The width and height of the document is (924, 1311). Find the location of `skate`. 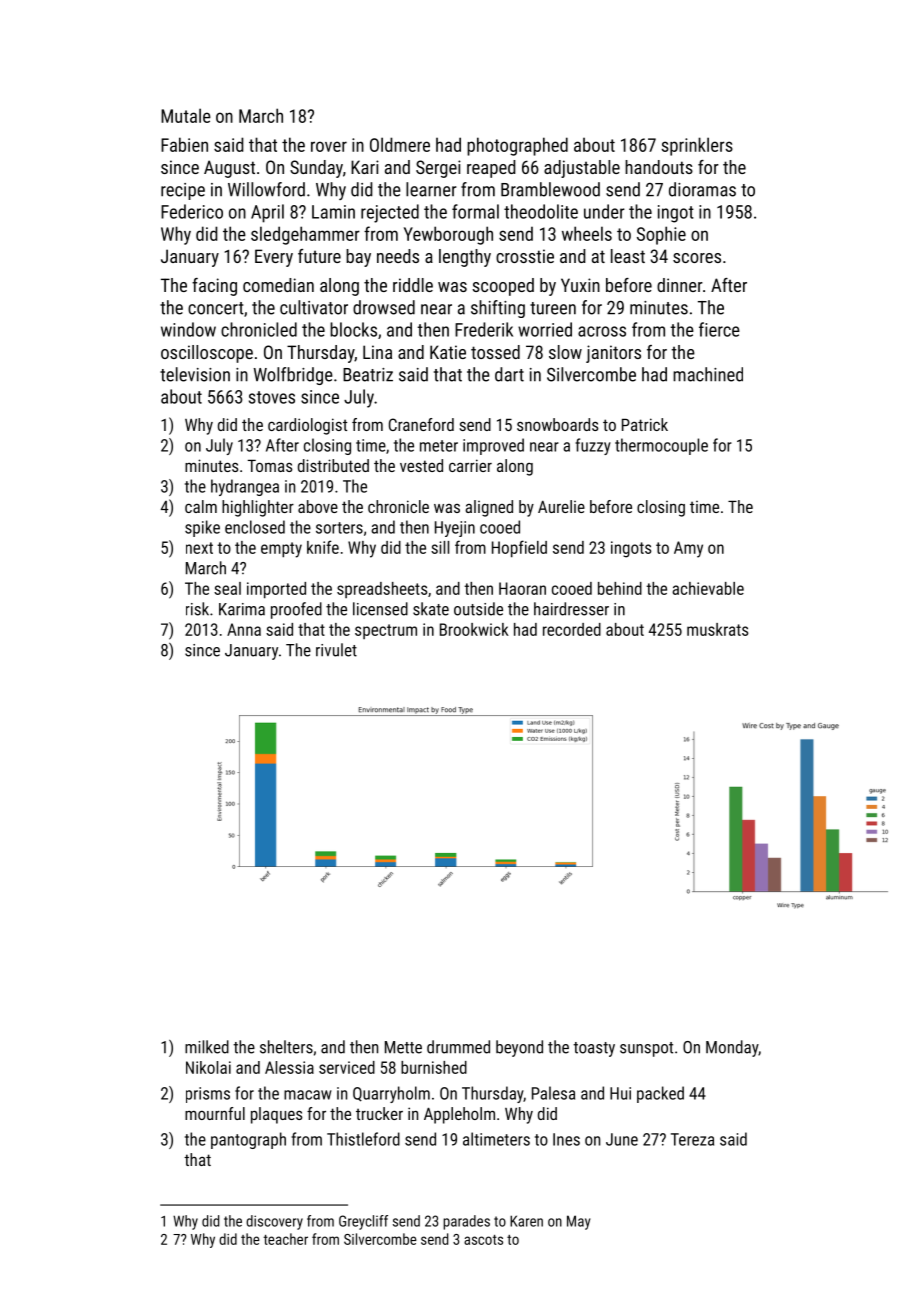

skate is located at coordinates (431, 609).
